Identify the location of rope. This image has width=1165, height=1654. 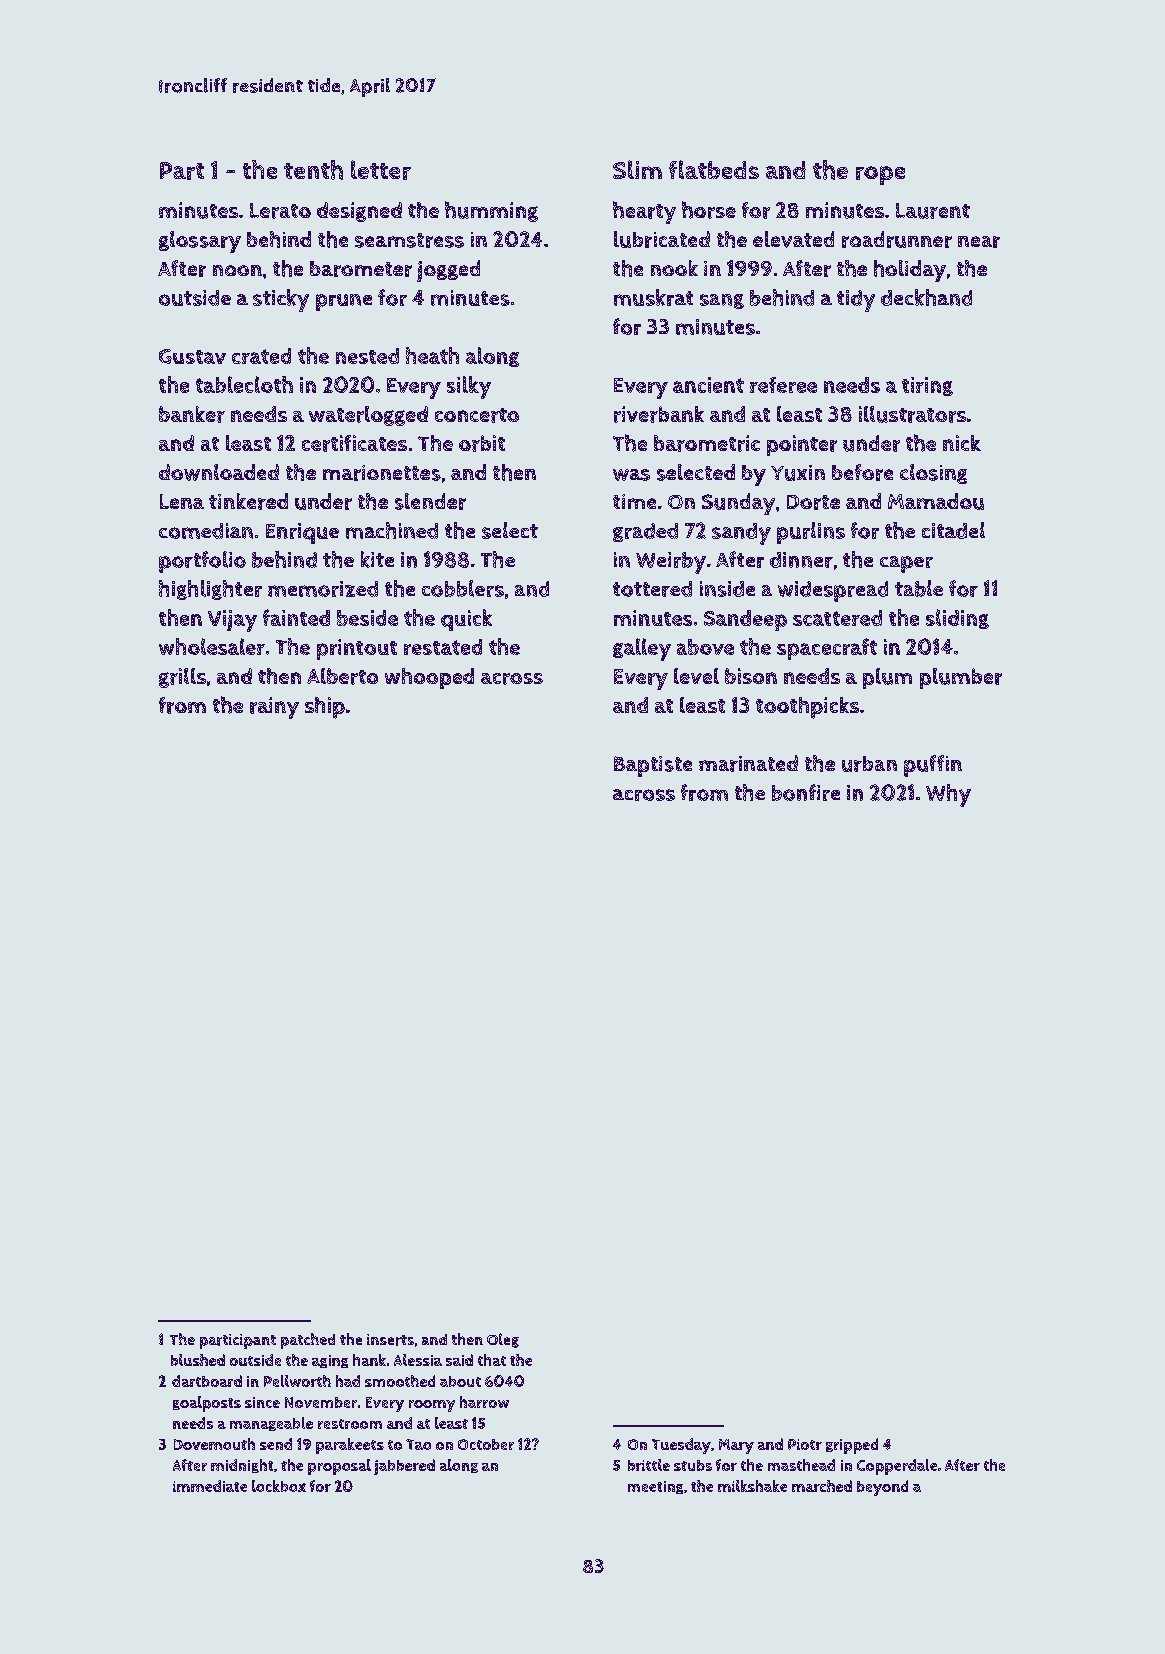
(880, 175).
